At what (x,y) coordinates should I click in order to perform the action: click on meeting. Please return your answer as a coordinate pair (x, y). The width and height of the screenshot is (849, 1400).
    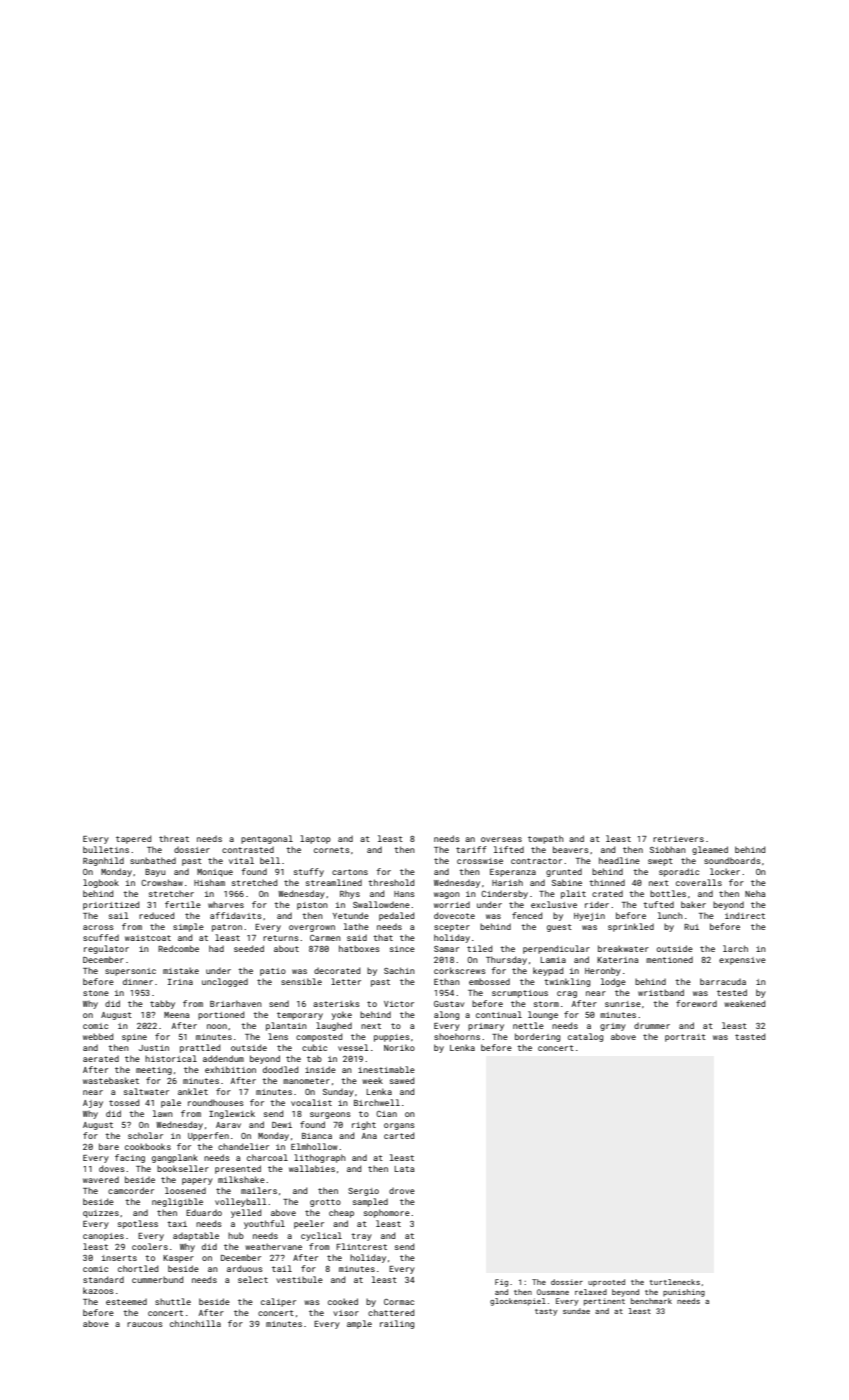
    Looking at the image, I should click on (154, 1071).
